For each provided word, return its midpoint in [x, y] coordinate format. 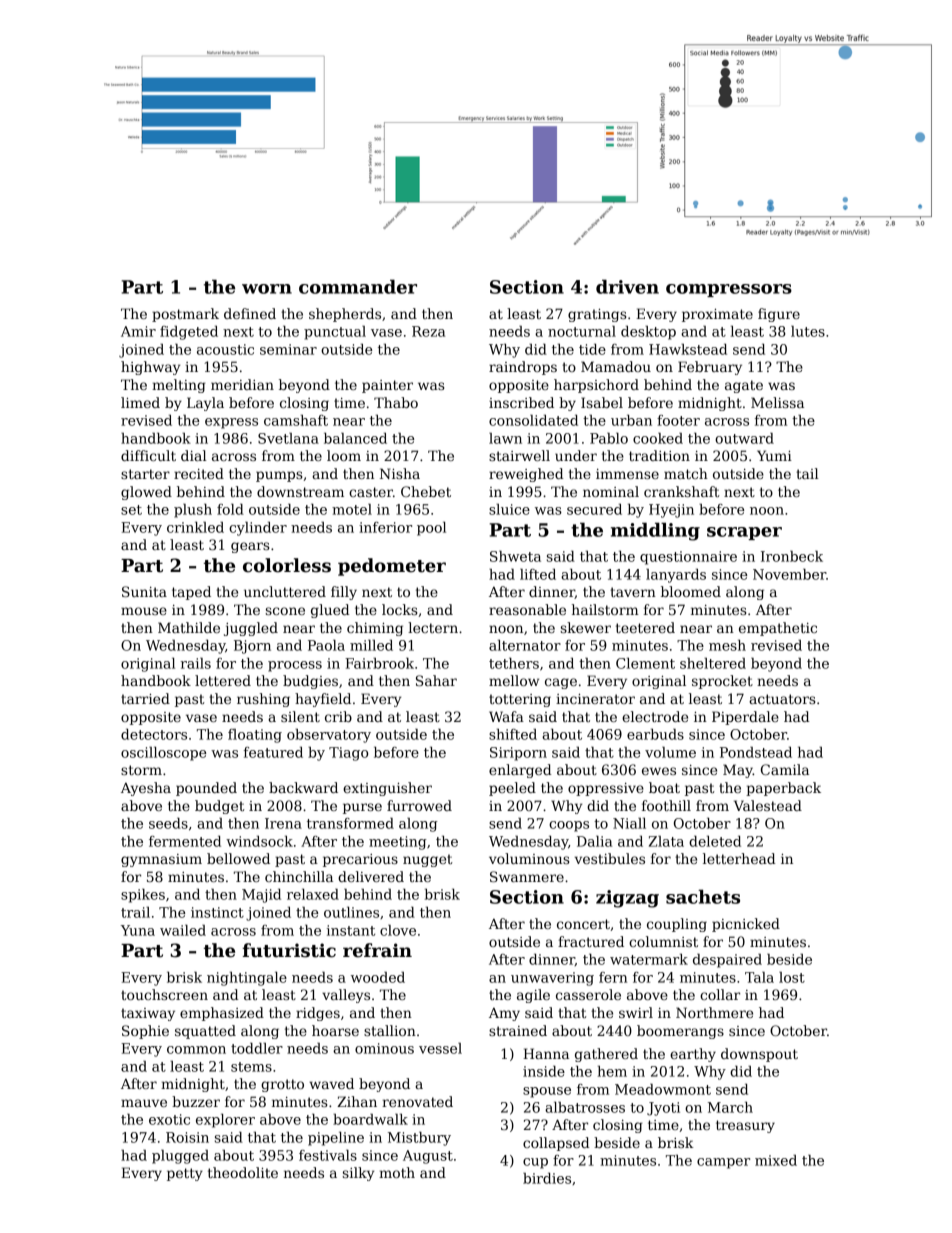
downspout [759, 1055]
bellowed [238, 858]
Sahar [436, 680]
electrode [655, 716]
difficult [148, 455]
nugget [427, 860]
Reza [428, 331]
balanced [355, 438]
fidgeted [189, 333]
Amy [504, 1014]
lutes [808, 331]
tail [807, 473]
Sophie [145, 1032]
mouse [144, 611]
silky [358, 1174]
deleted [715, 841]
